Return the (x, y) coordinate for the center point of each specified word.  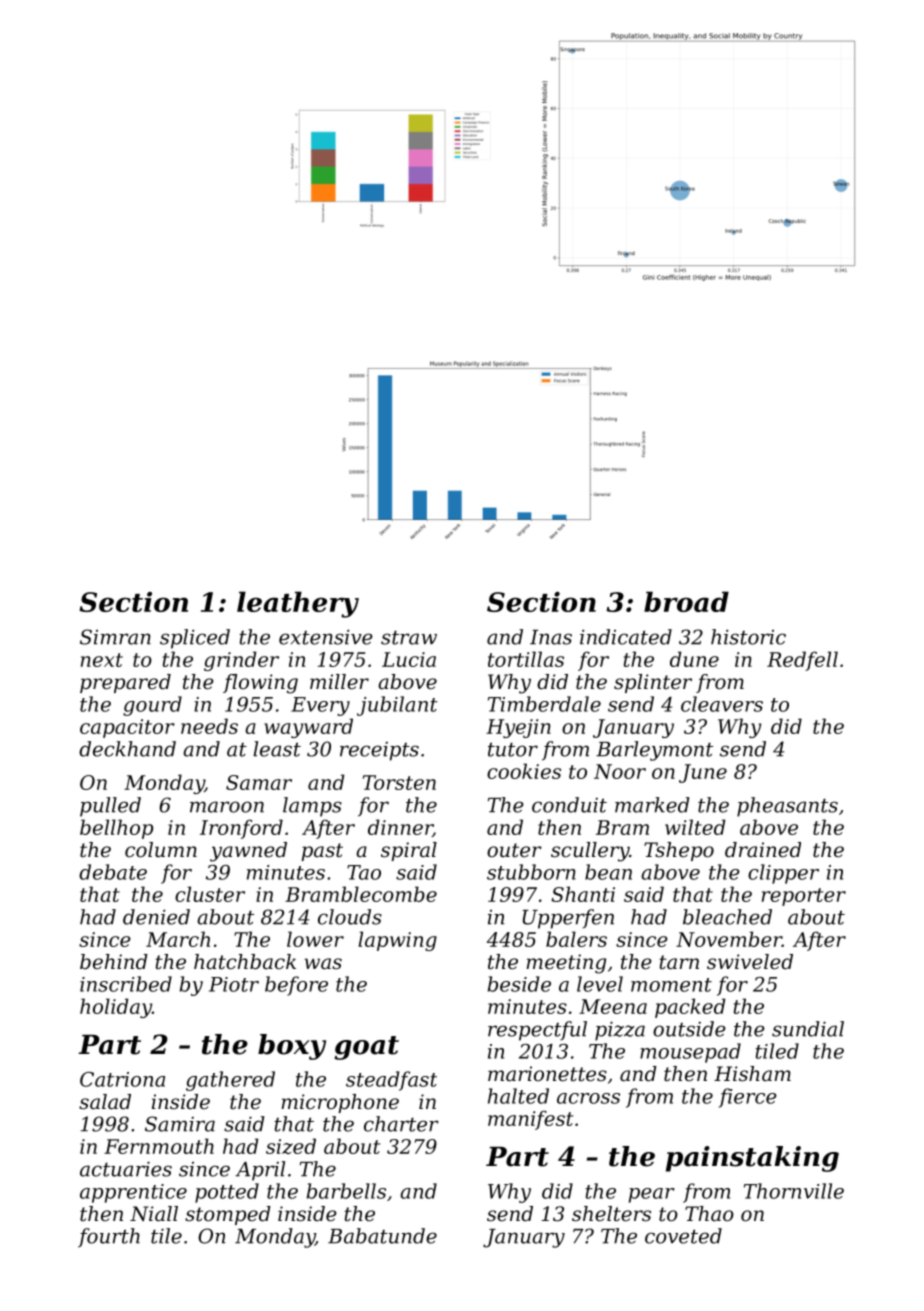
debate (113, 872)
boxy (292, 1047)
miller (339, 682)
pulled (110, 807)
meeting (566, 964)
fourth (109, 1238)
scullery (590, 852)
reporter (804, 897)
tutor (513, 750)
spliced (195, 639)
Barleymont (654, 751)
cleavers (722, 704)
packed (690, 1008)
